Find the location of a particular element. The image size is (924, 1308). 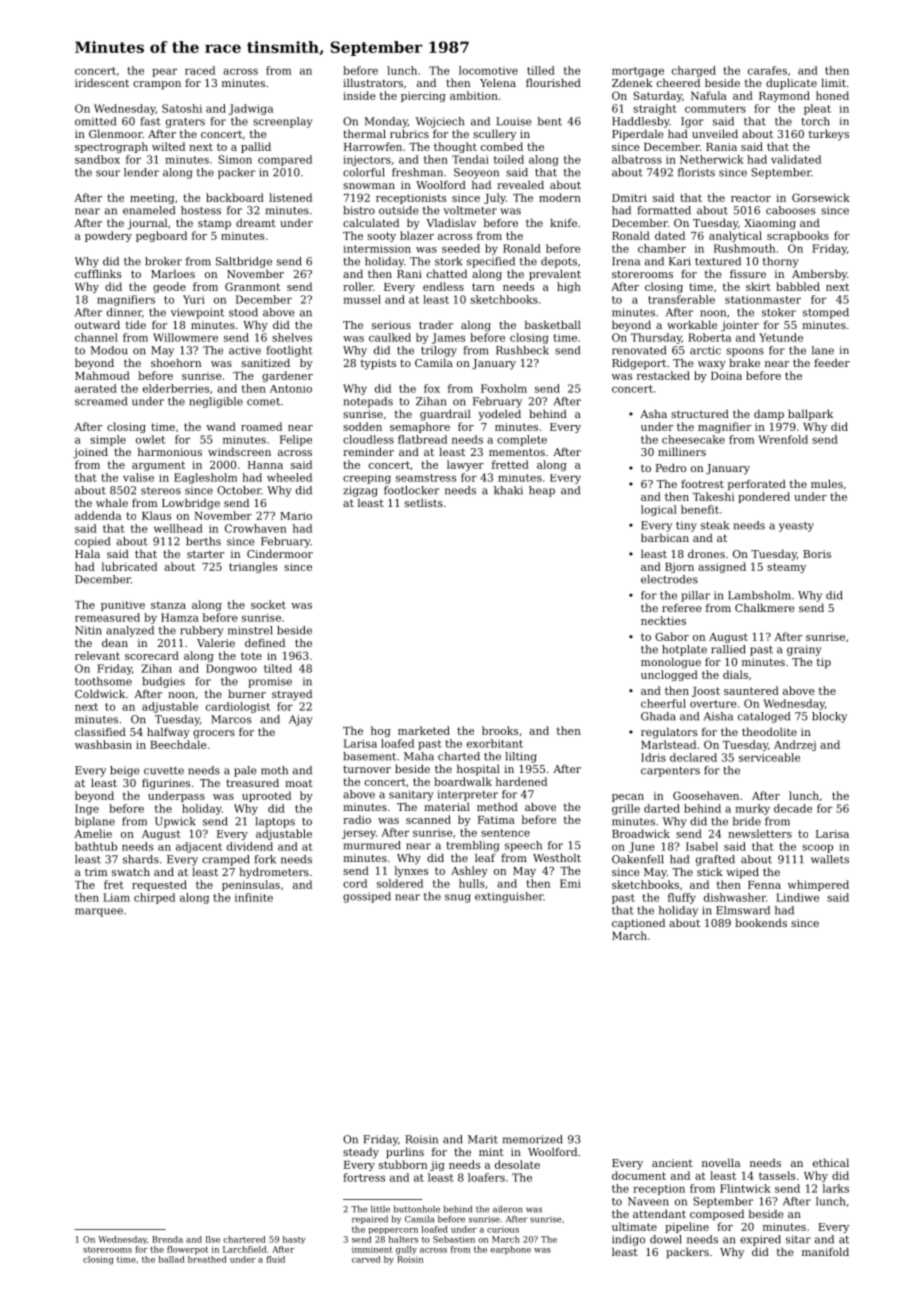

tilled is located at coordinates (541, 70).
